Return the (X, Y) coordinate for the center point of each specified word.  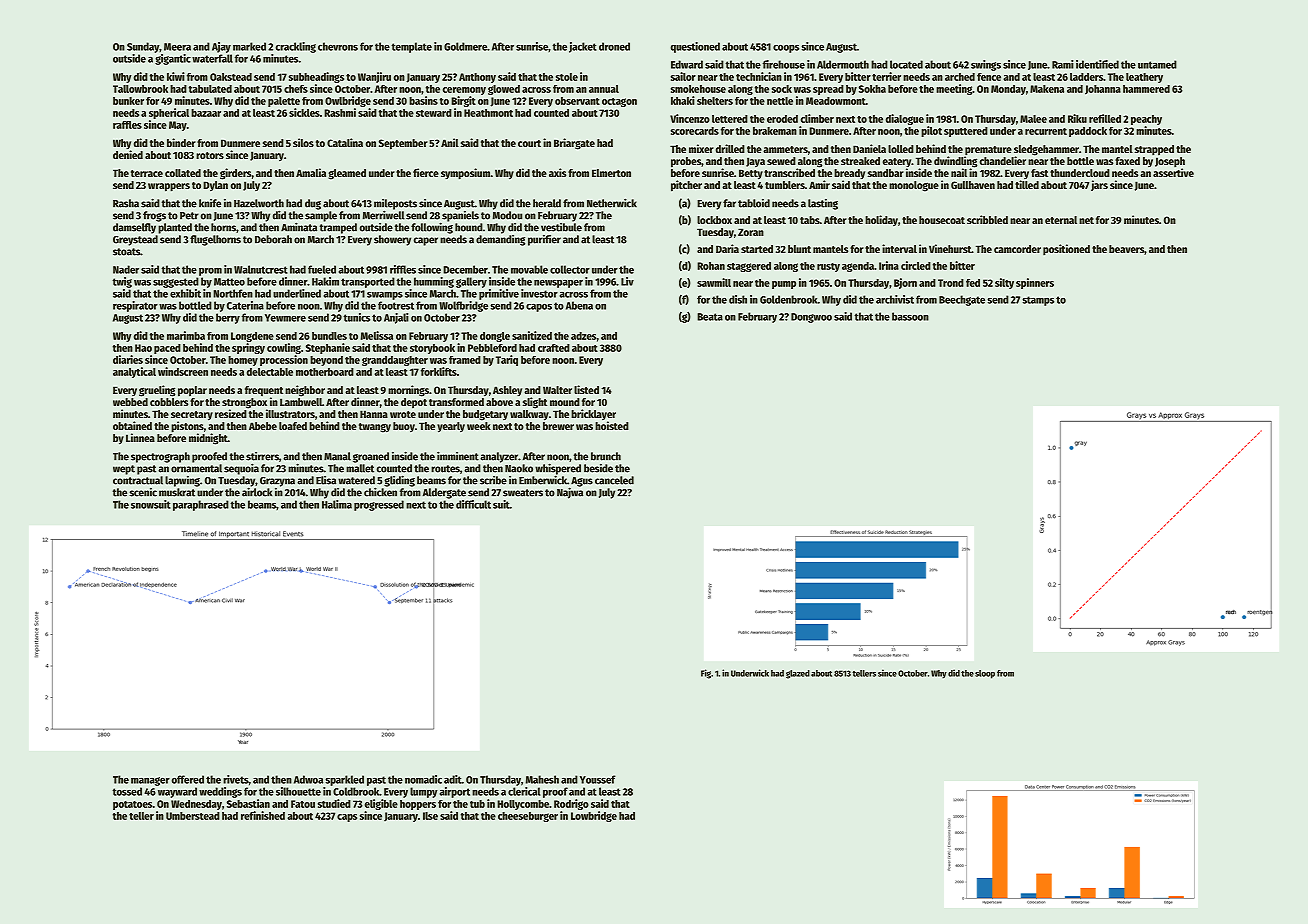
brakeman (775, 131)
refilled (1105, 118)
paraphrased (201, 505)
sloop (985, 674)
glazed (798, 674)
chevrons (338, 46)
